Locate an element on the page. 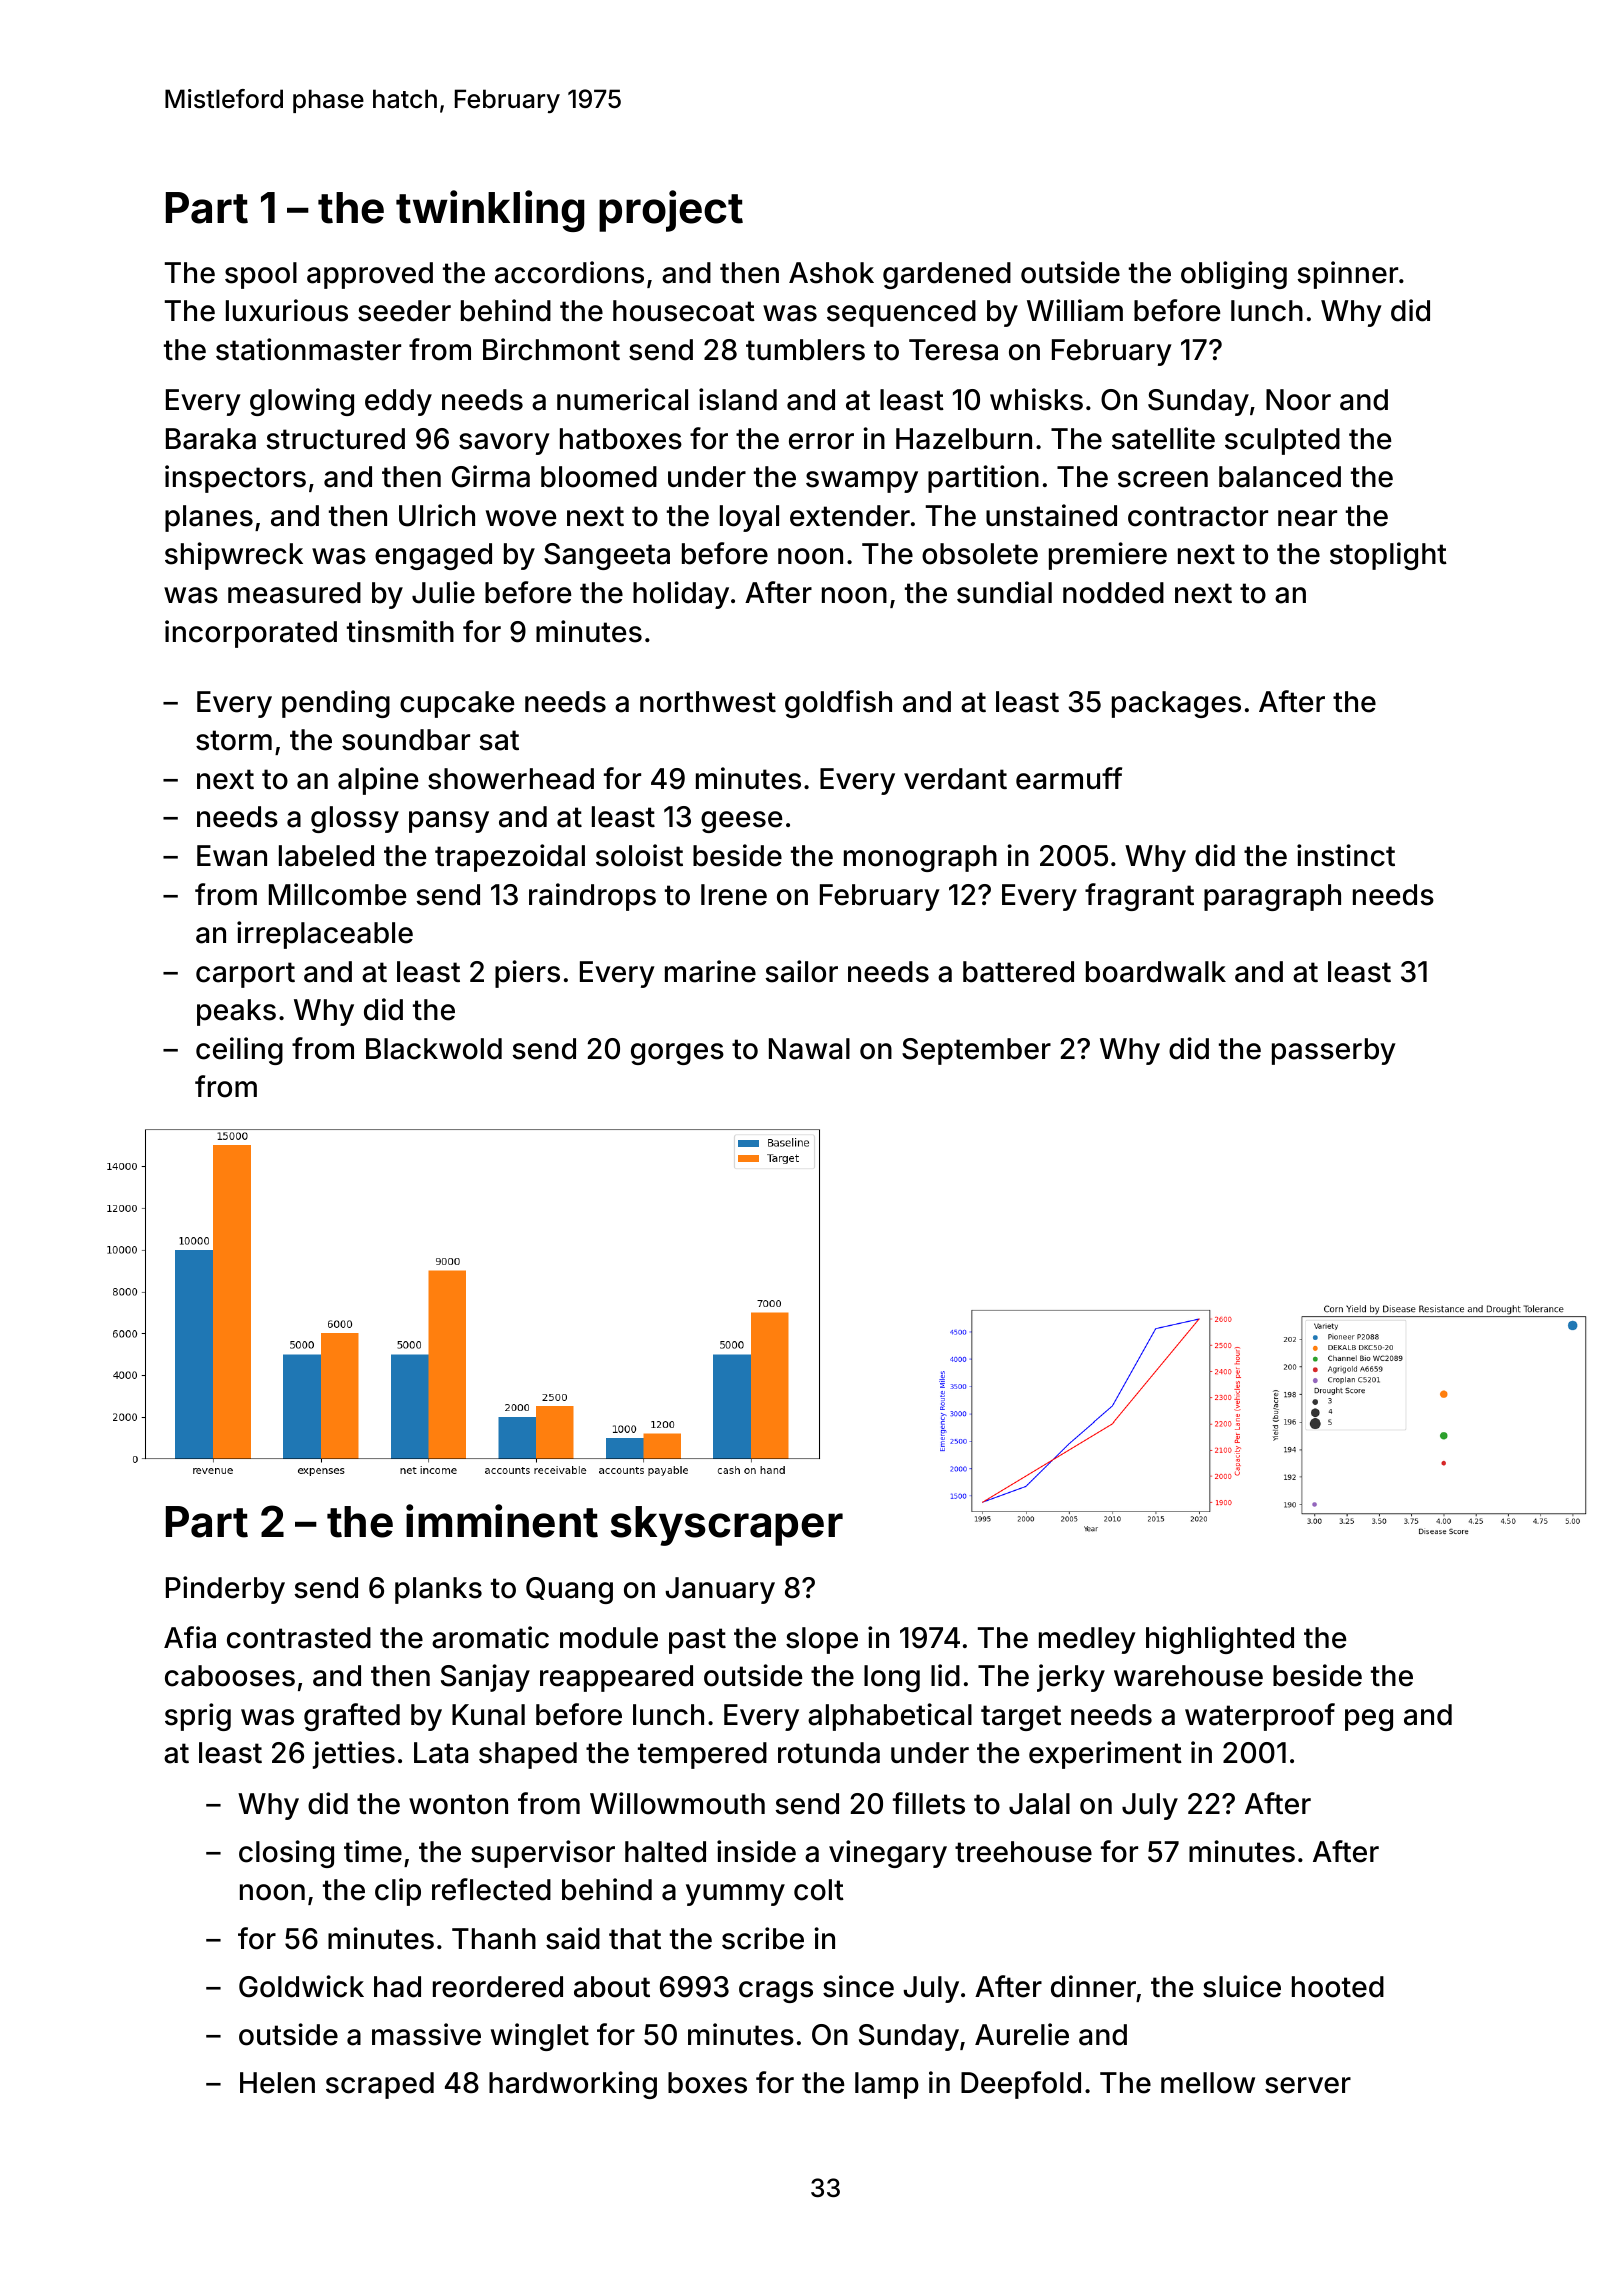 This image has height=2292, width=1620. spinner is located at coordinates (1348, 275).
